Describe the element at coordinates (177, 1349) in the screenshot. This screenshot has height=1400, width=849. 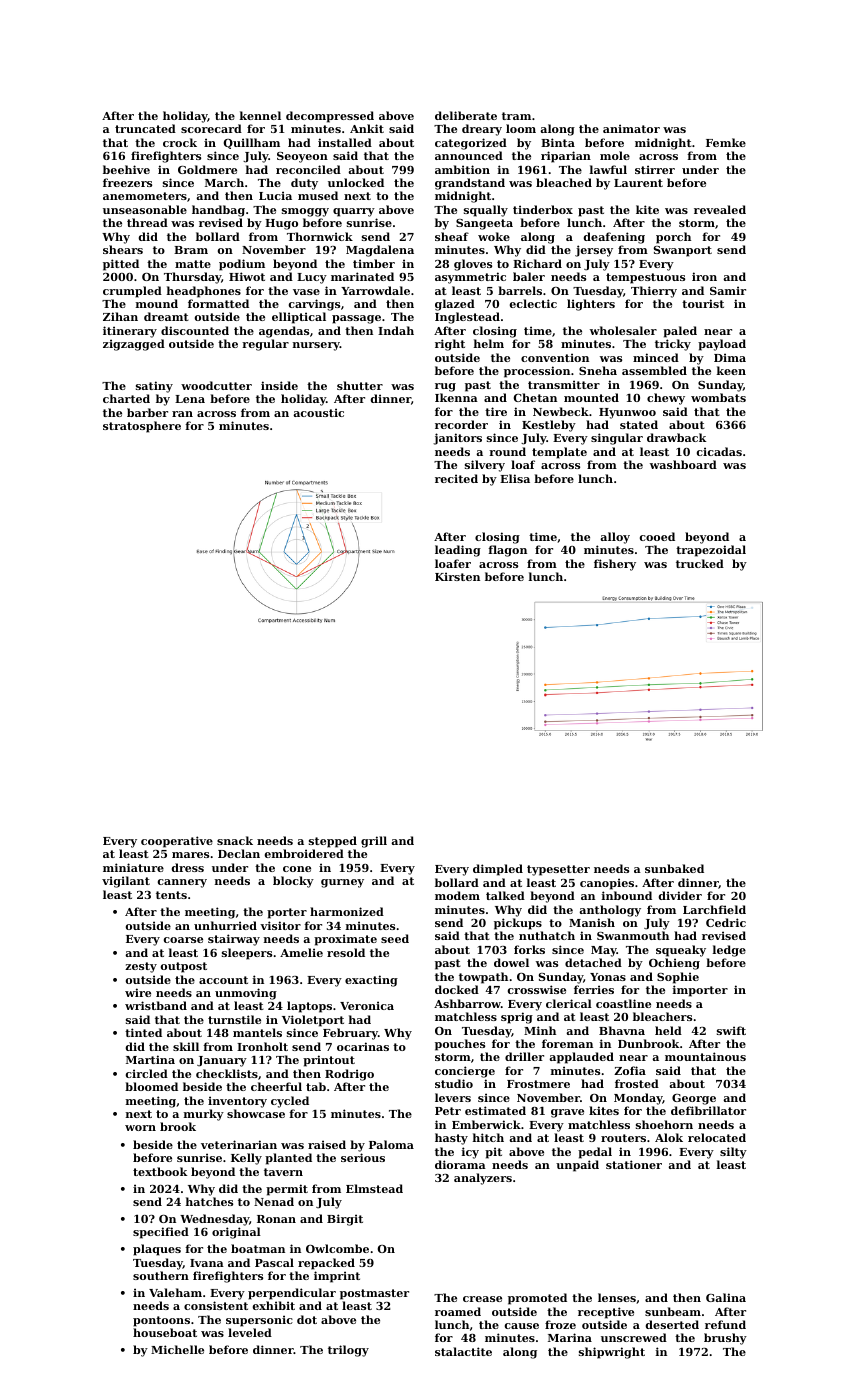
I see `Michelle` at that location.
